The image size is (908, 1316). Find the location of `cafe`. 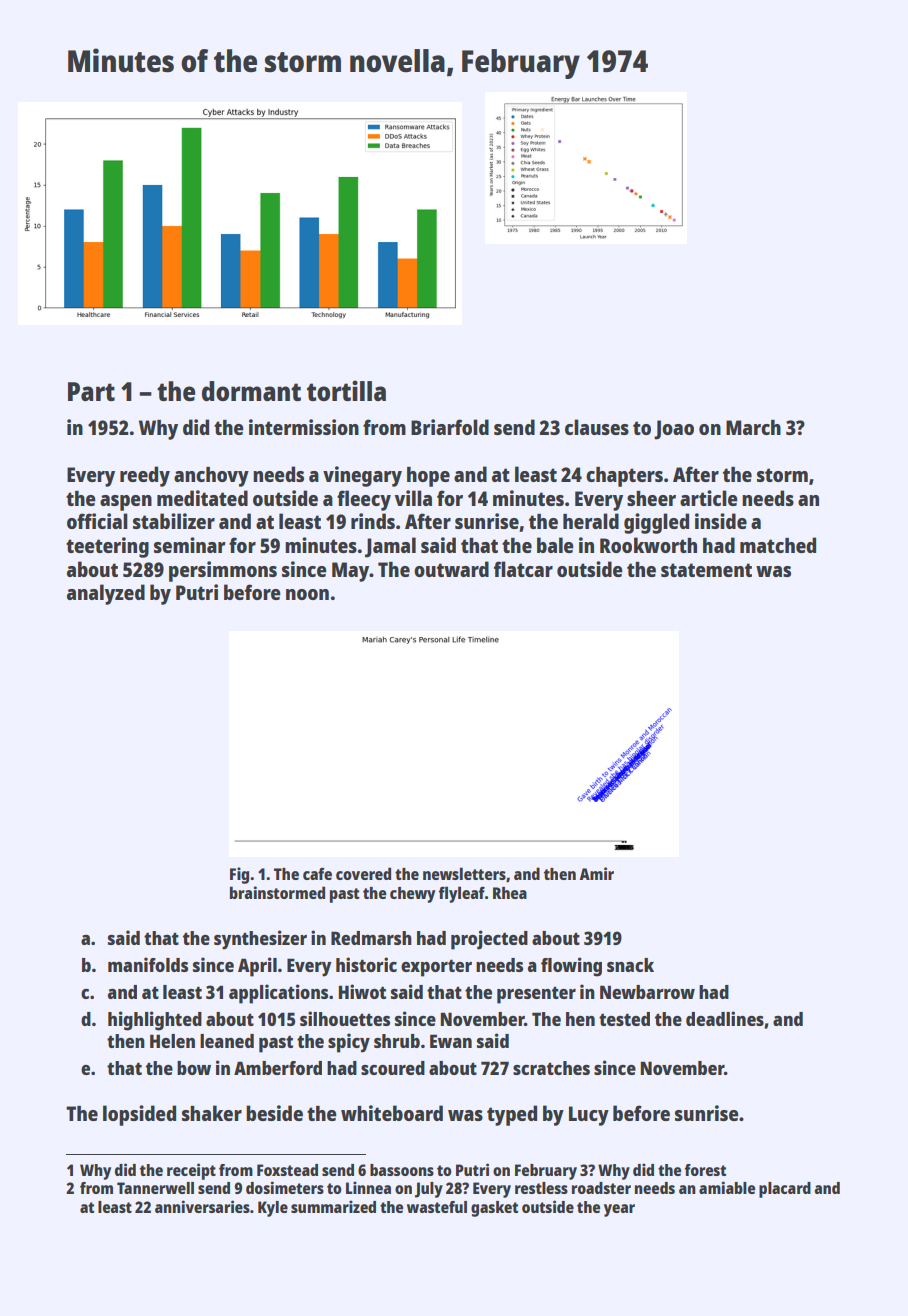

cafe is located at coordinates (317, 873).
